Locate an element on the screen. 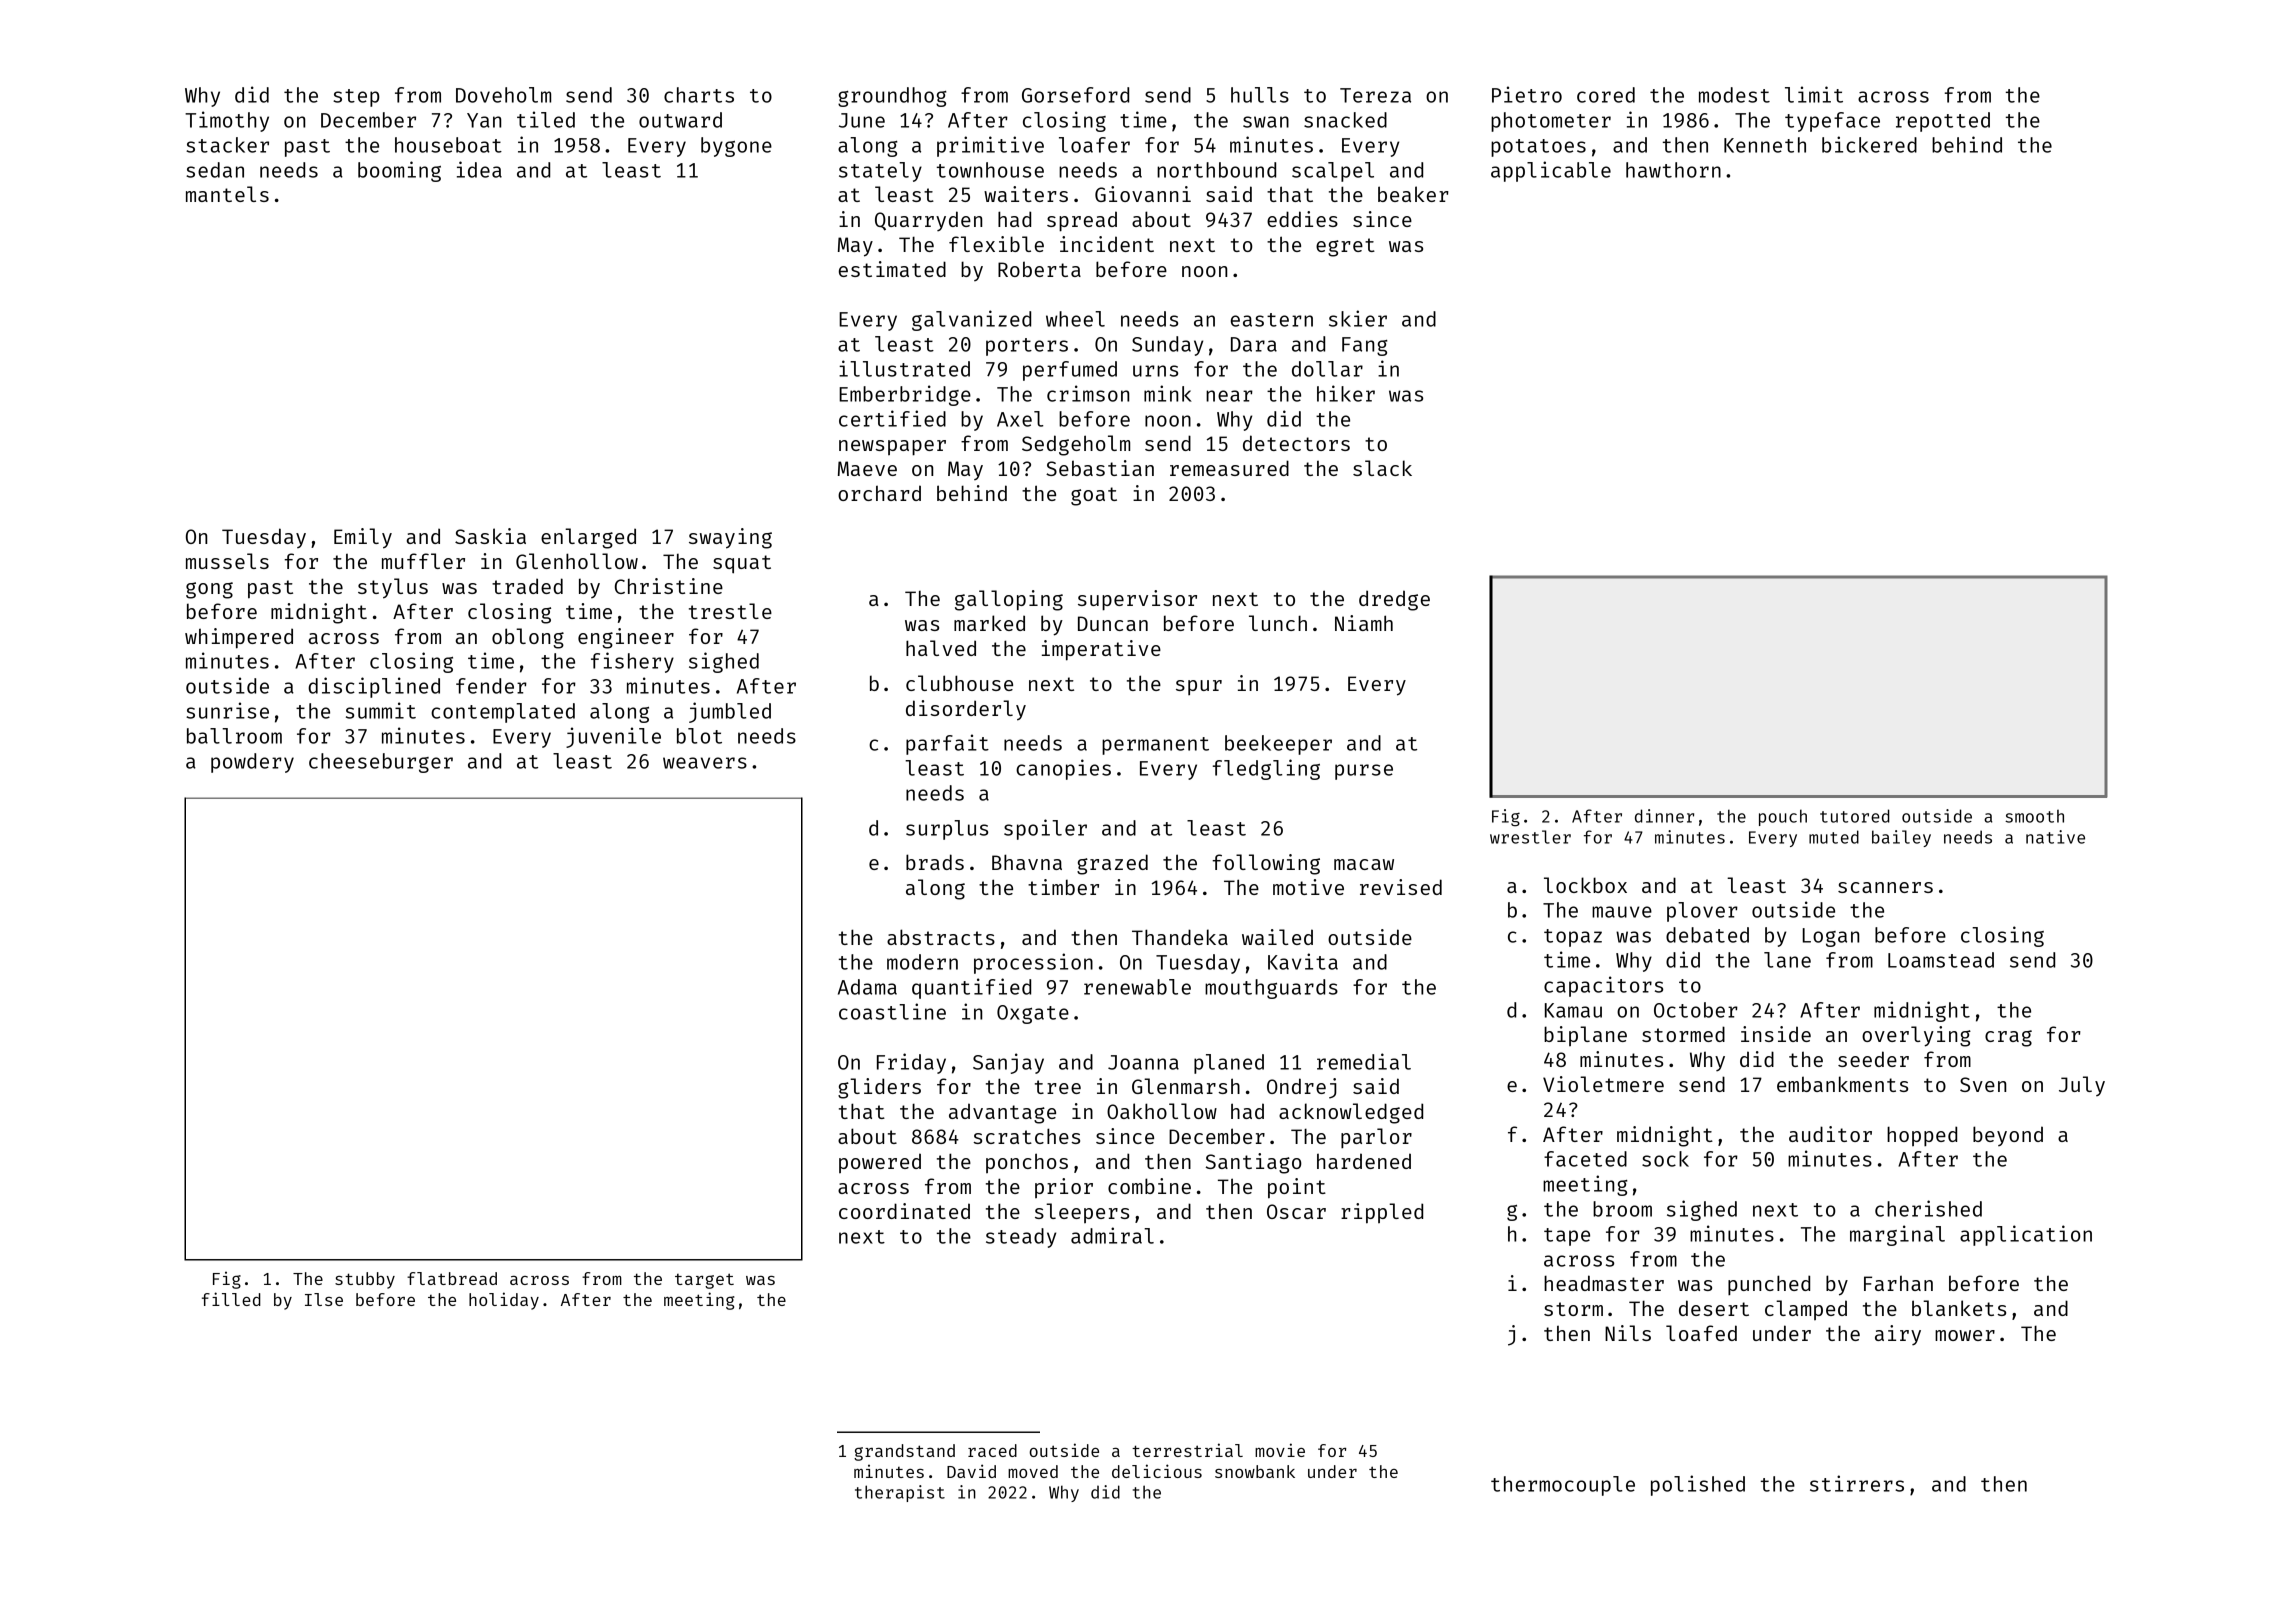  whimpered is located at coordinates (239, 638).
